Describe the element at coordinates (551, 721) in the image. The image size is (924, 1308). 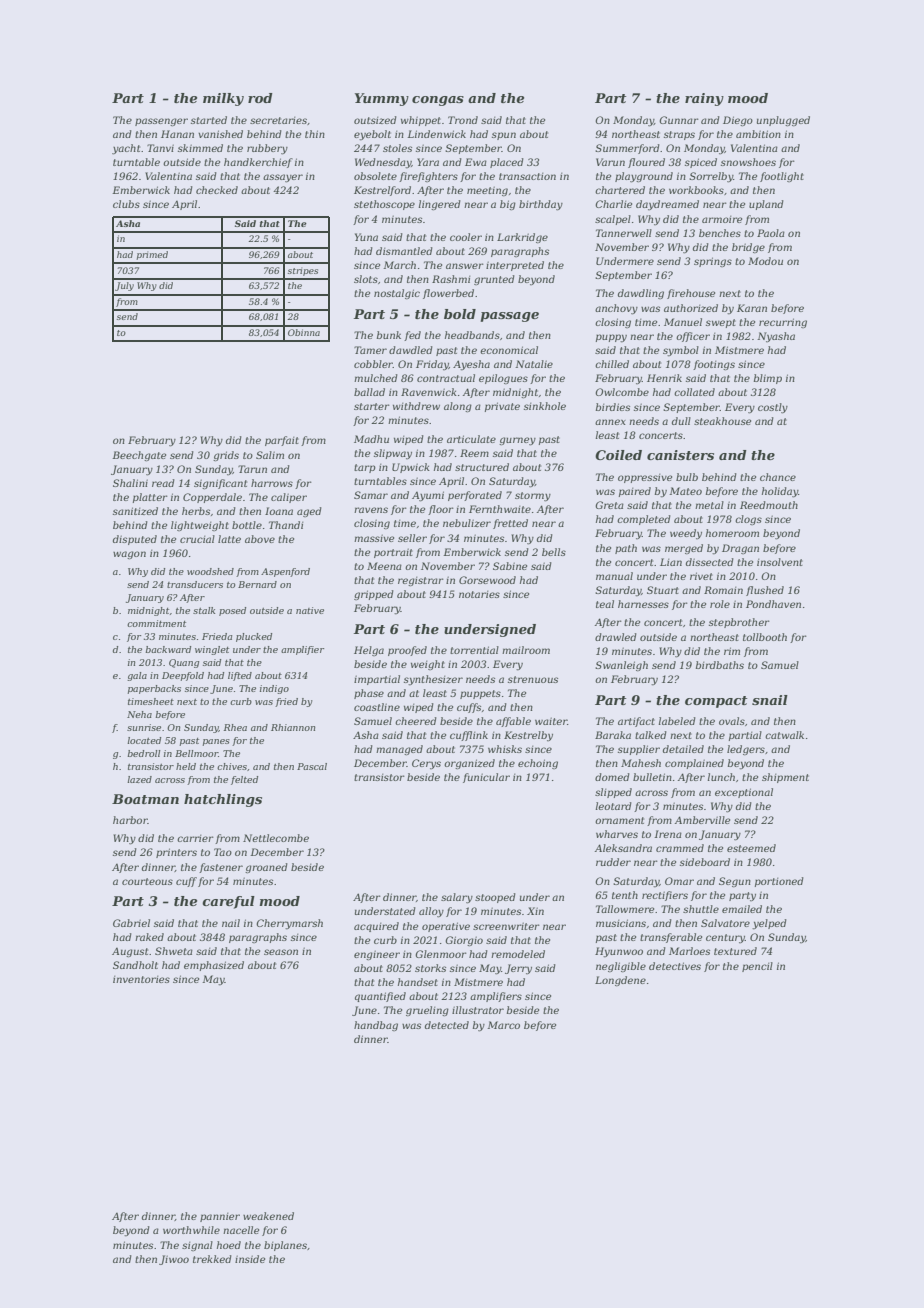
I see `waiter` at that location.
